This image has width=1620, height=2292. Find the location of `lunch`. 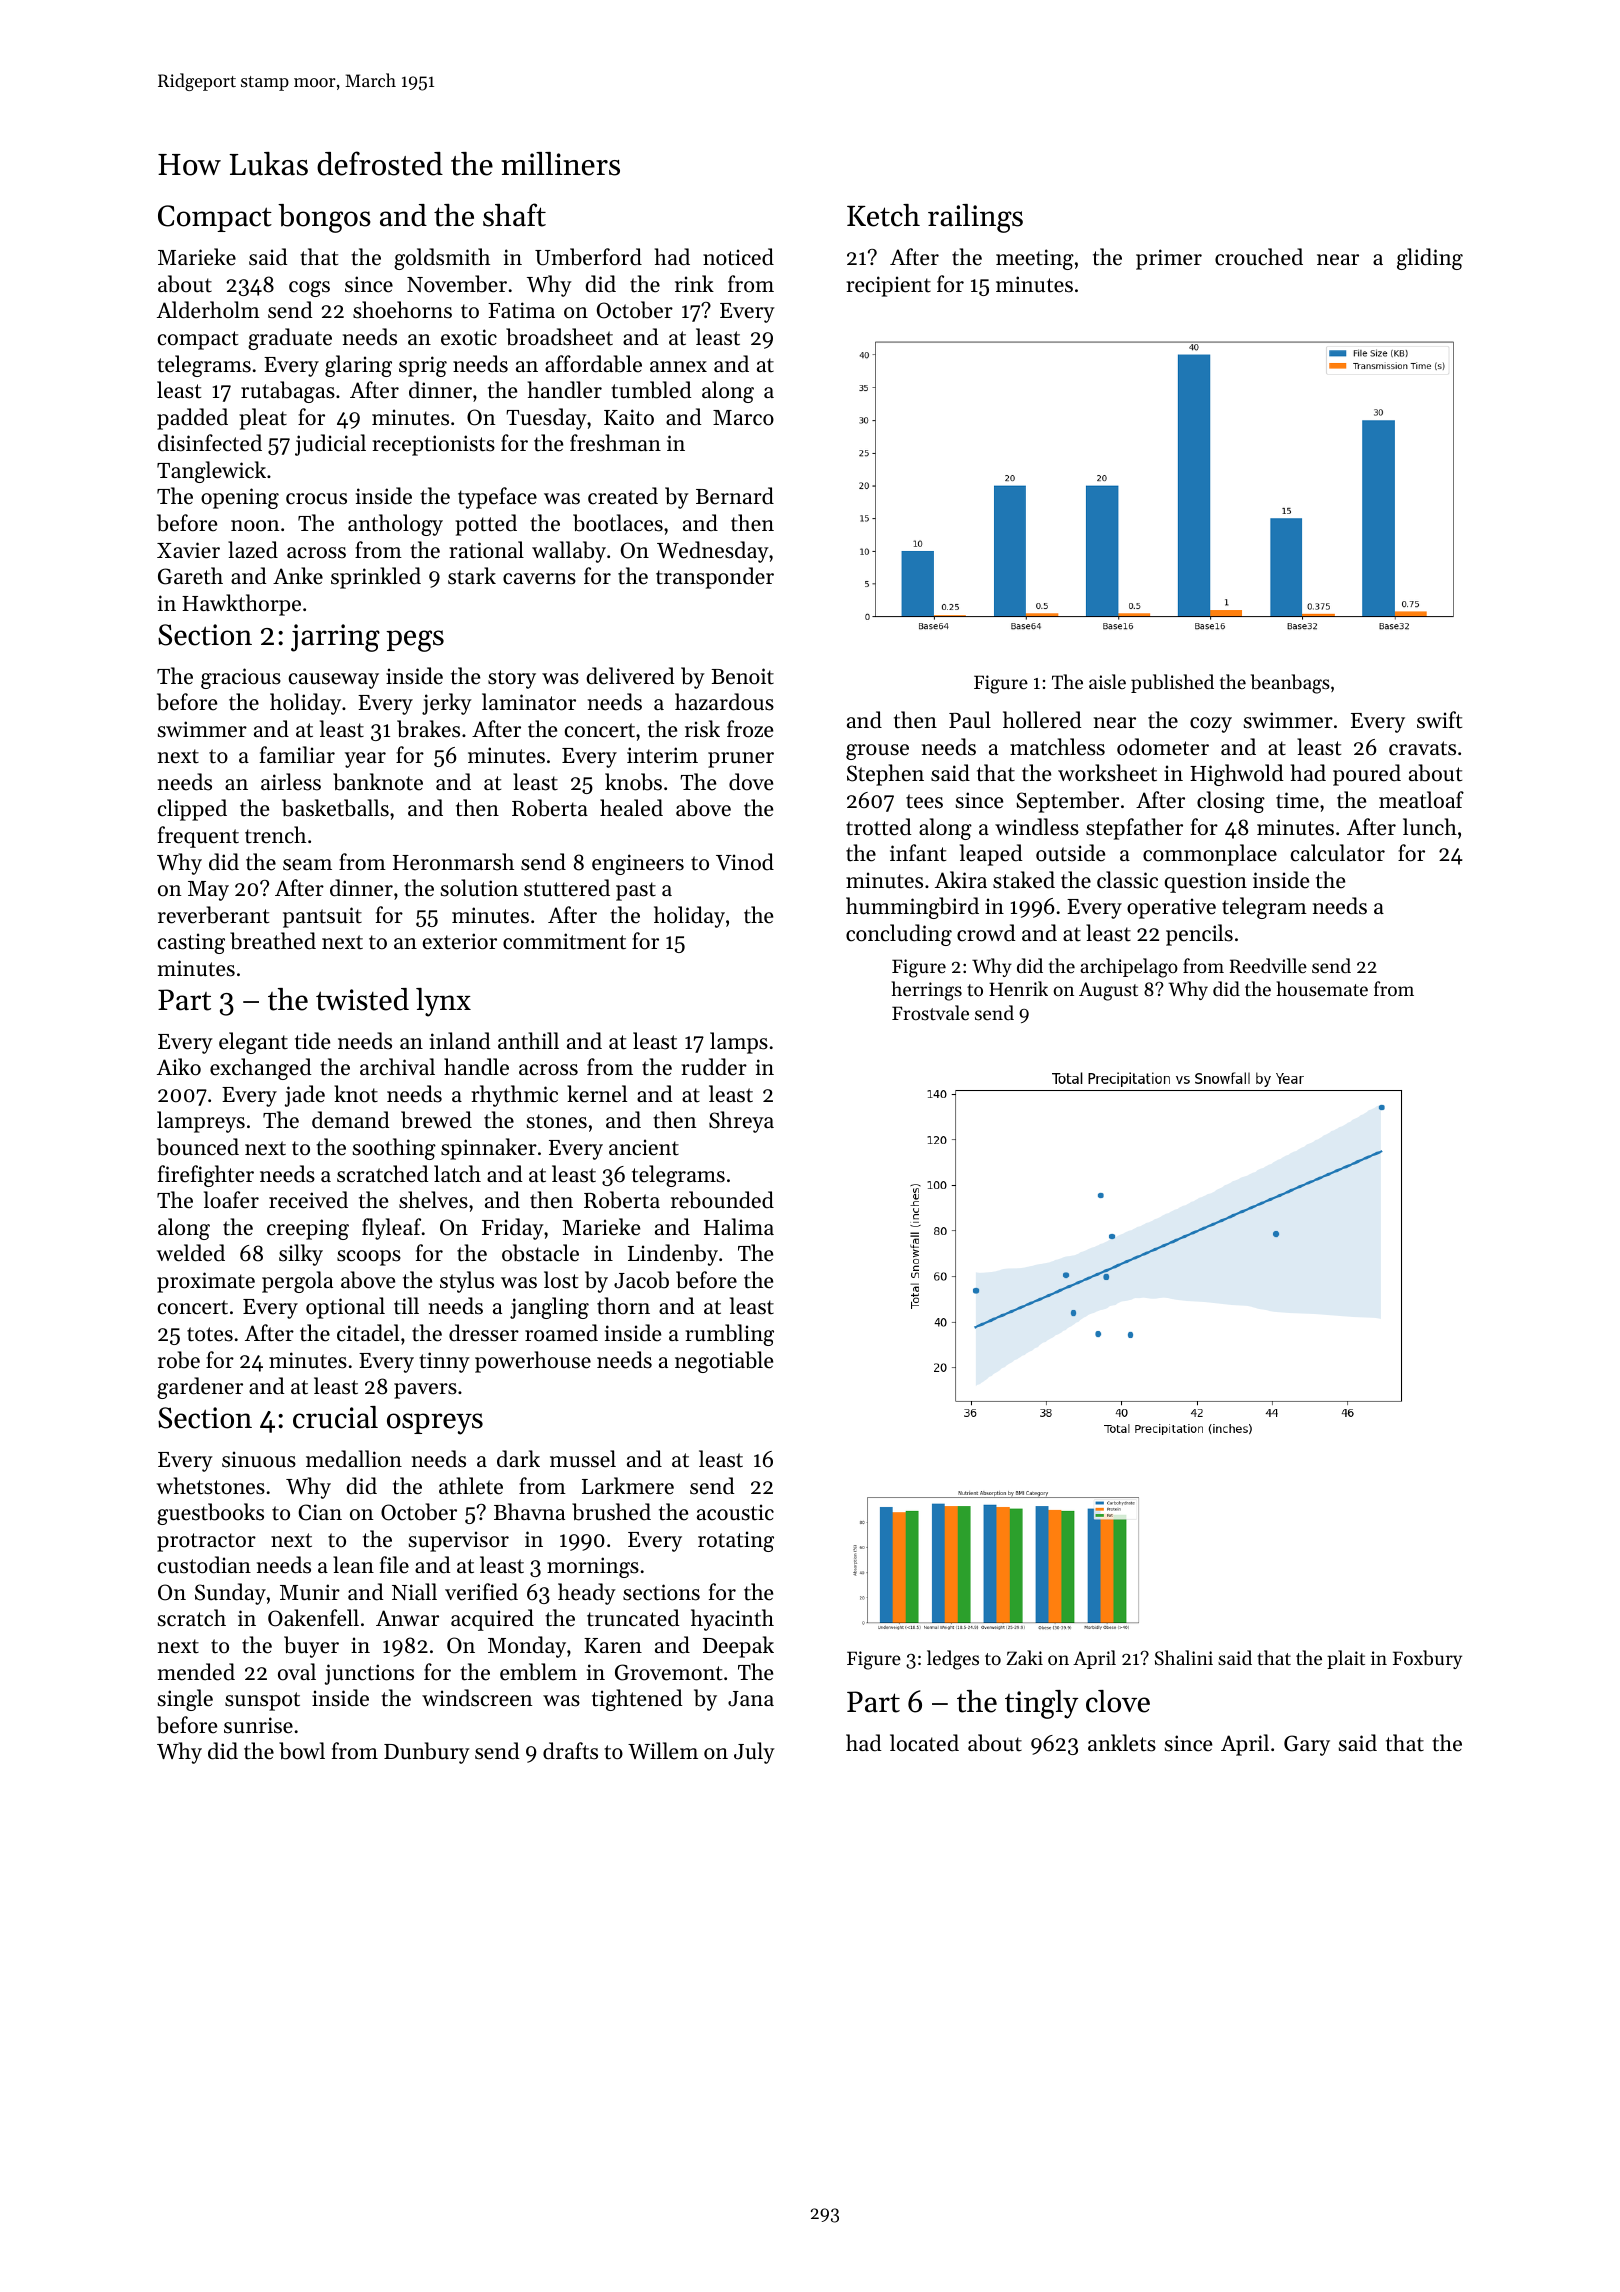

lunch is located at coordinates (1430, 827).
